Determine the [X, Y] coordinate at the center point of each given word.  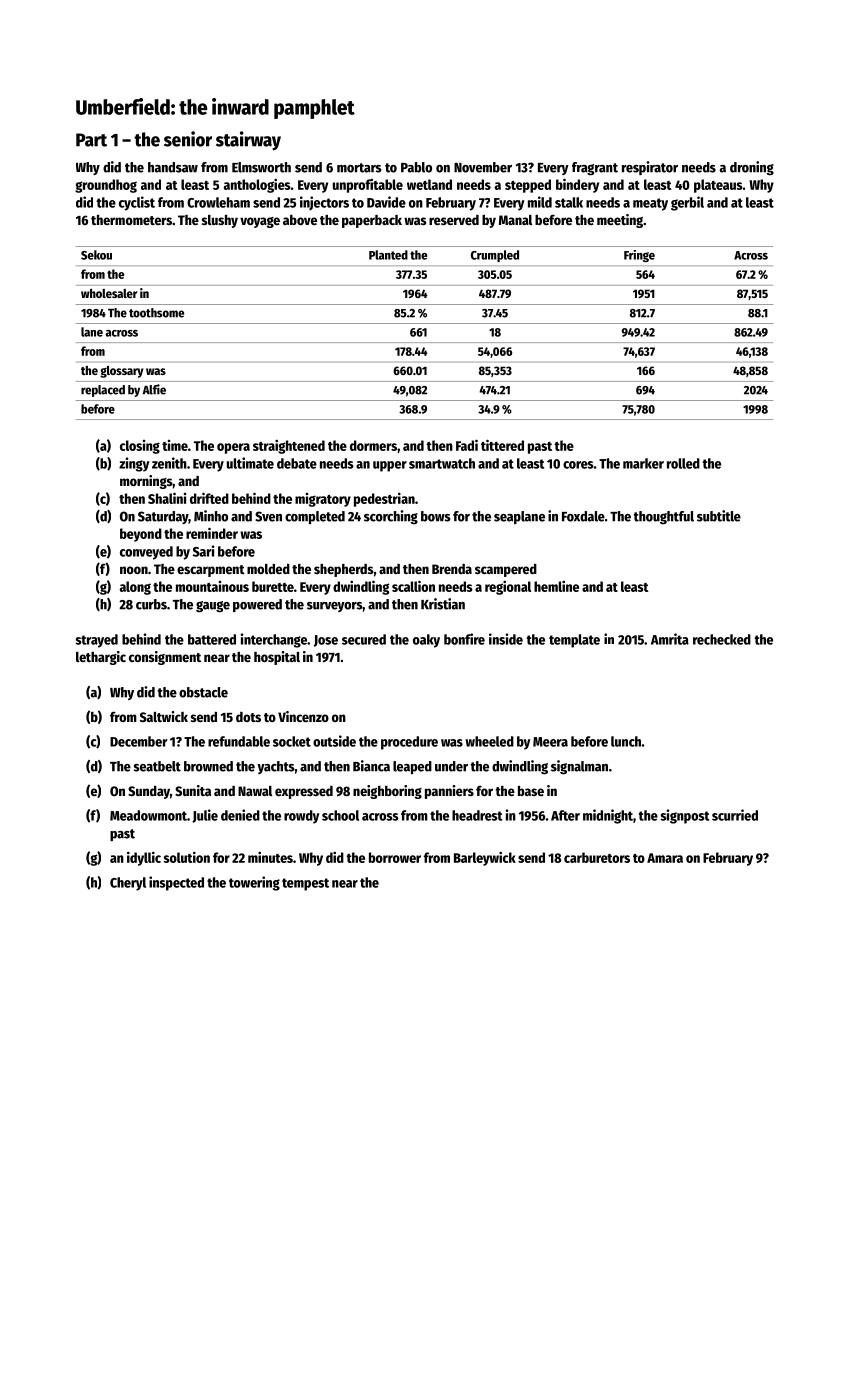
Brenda [452, 569]
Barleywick [485, 858]
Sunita [193, 790]
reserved [454, 220]
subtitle [719, 516]
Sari [204, 551]
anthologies [257, 185]
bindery [577, 185]
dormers [373, 445]
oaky [426, 641]
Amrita [670, 639]
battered [212, 639]
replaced [103, 391]
